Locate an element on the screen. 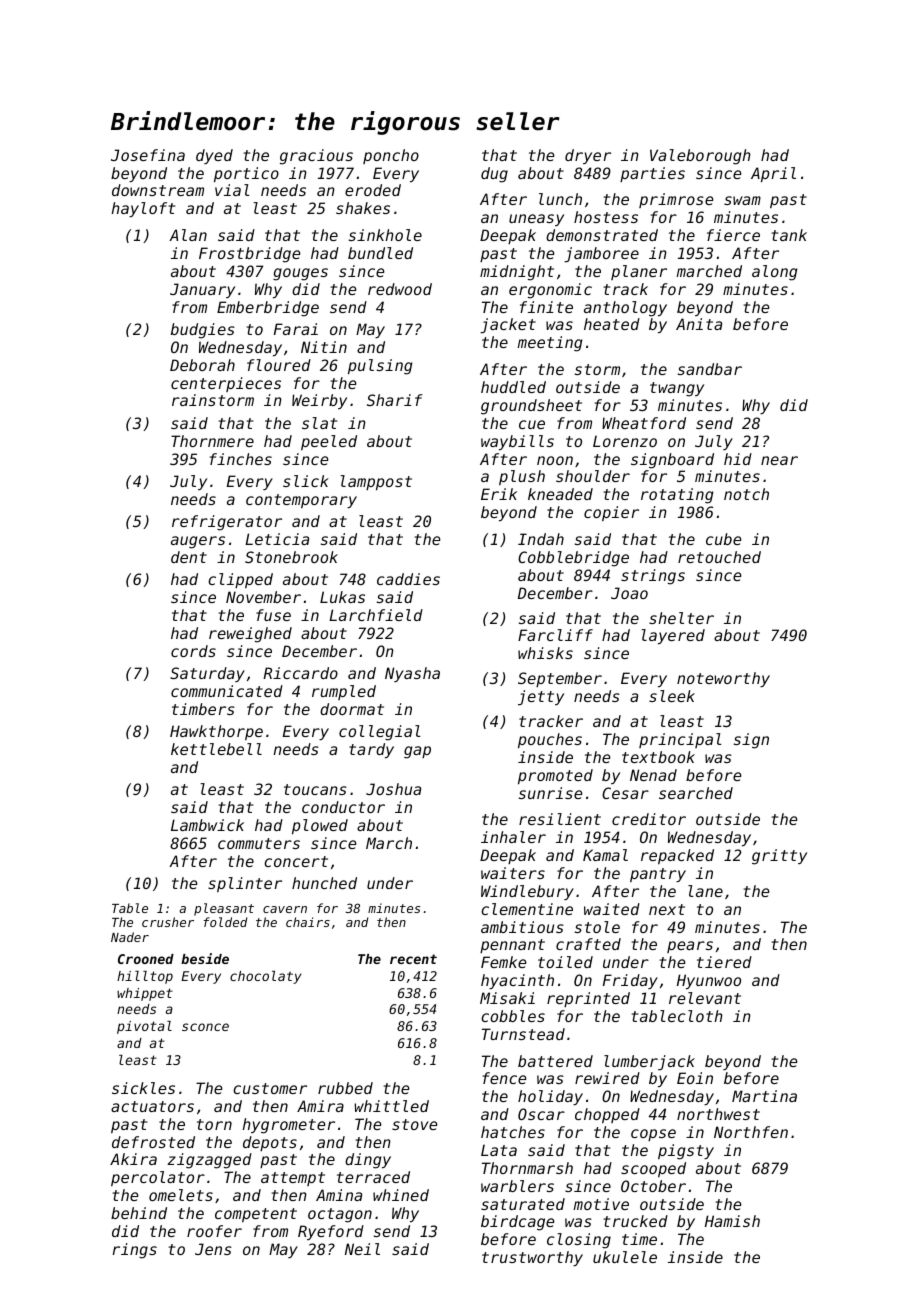 Image resolution: width=924 pixels, height=1308 pixels. terraced is located at coordinates (373, 1177).
